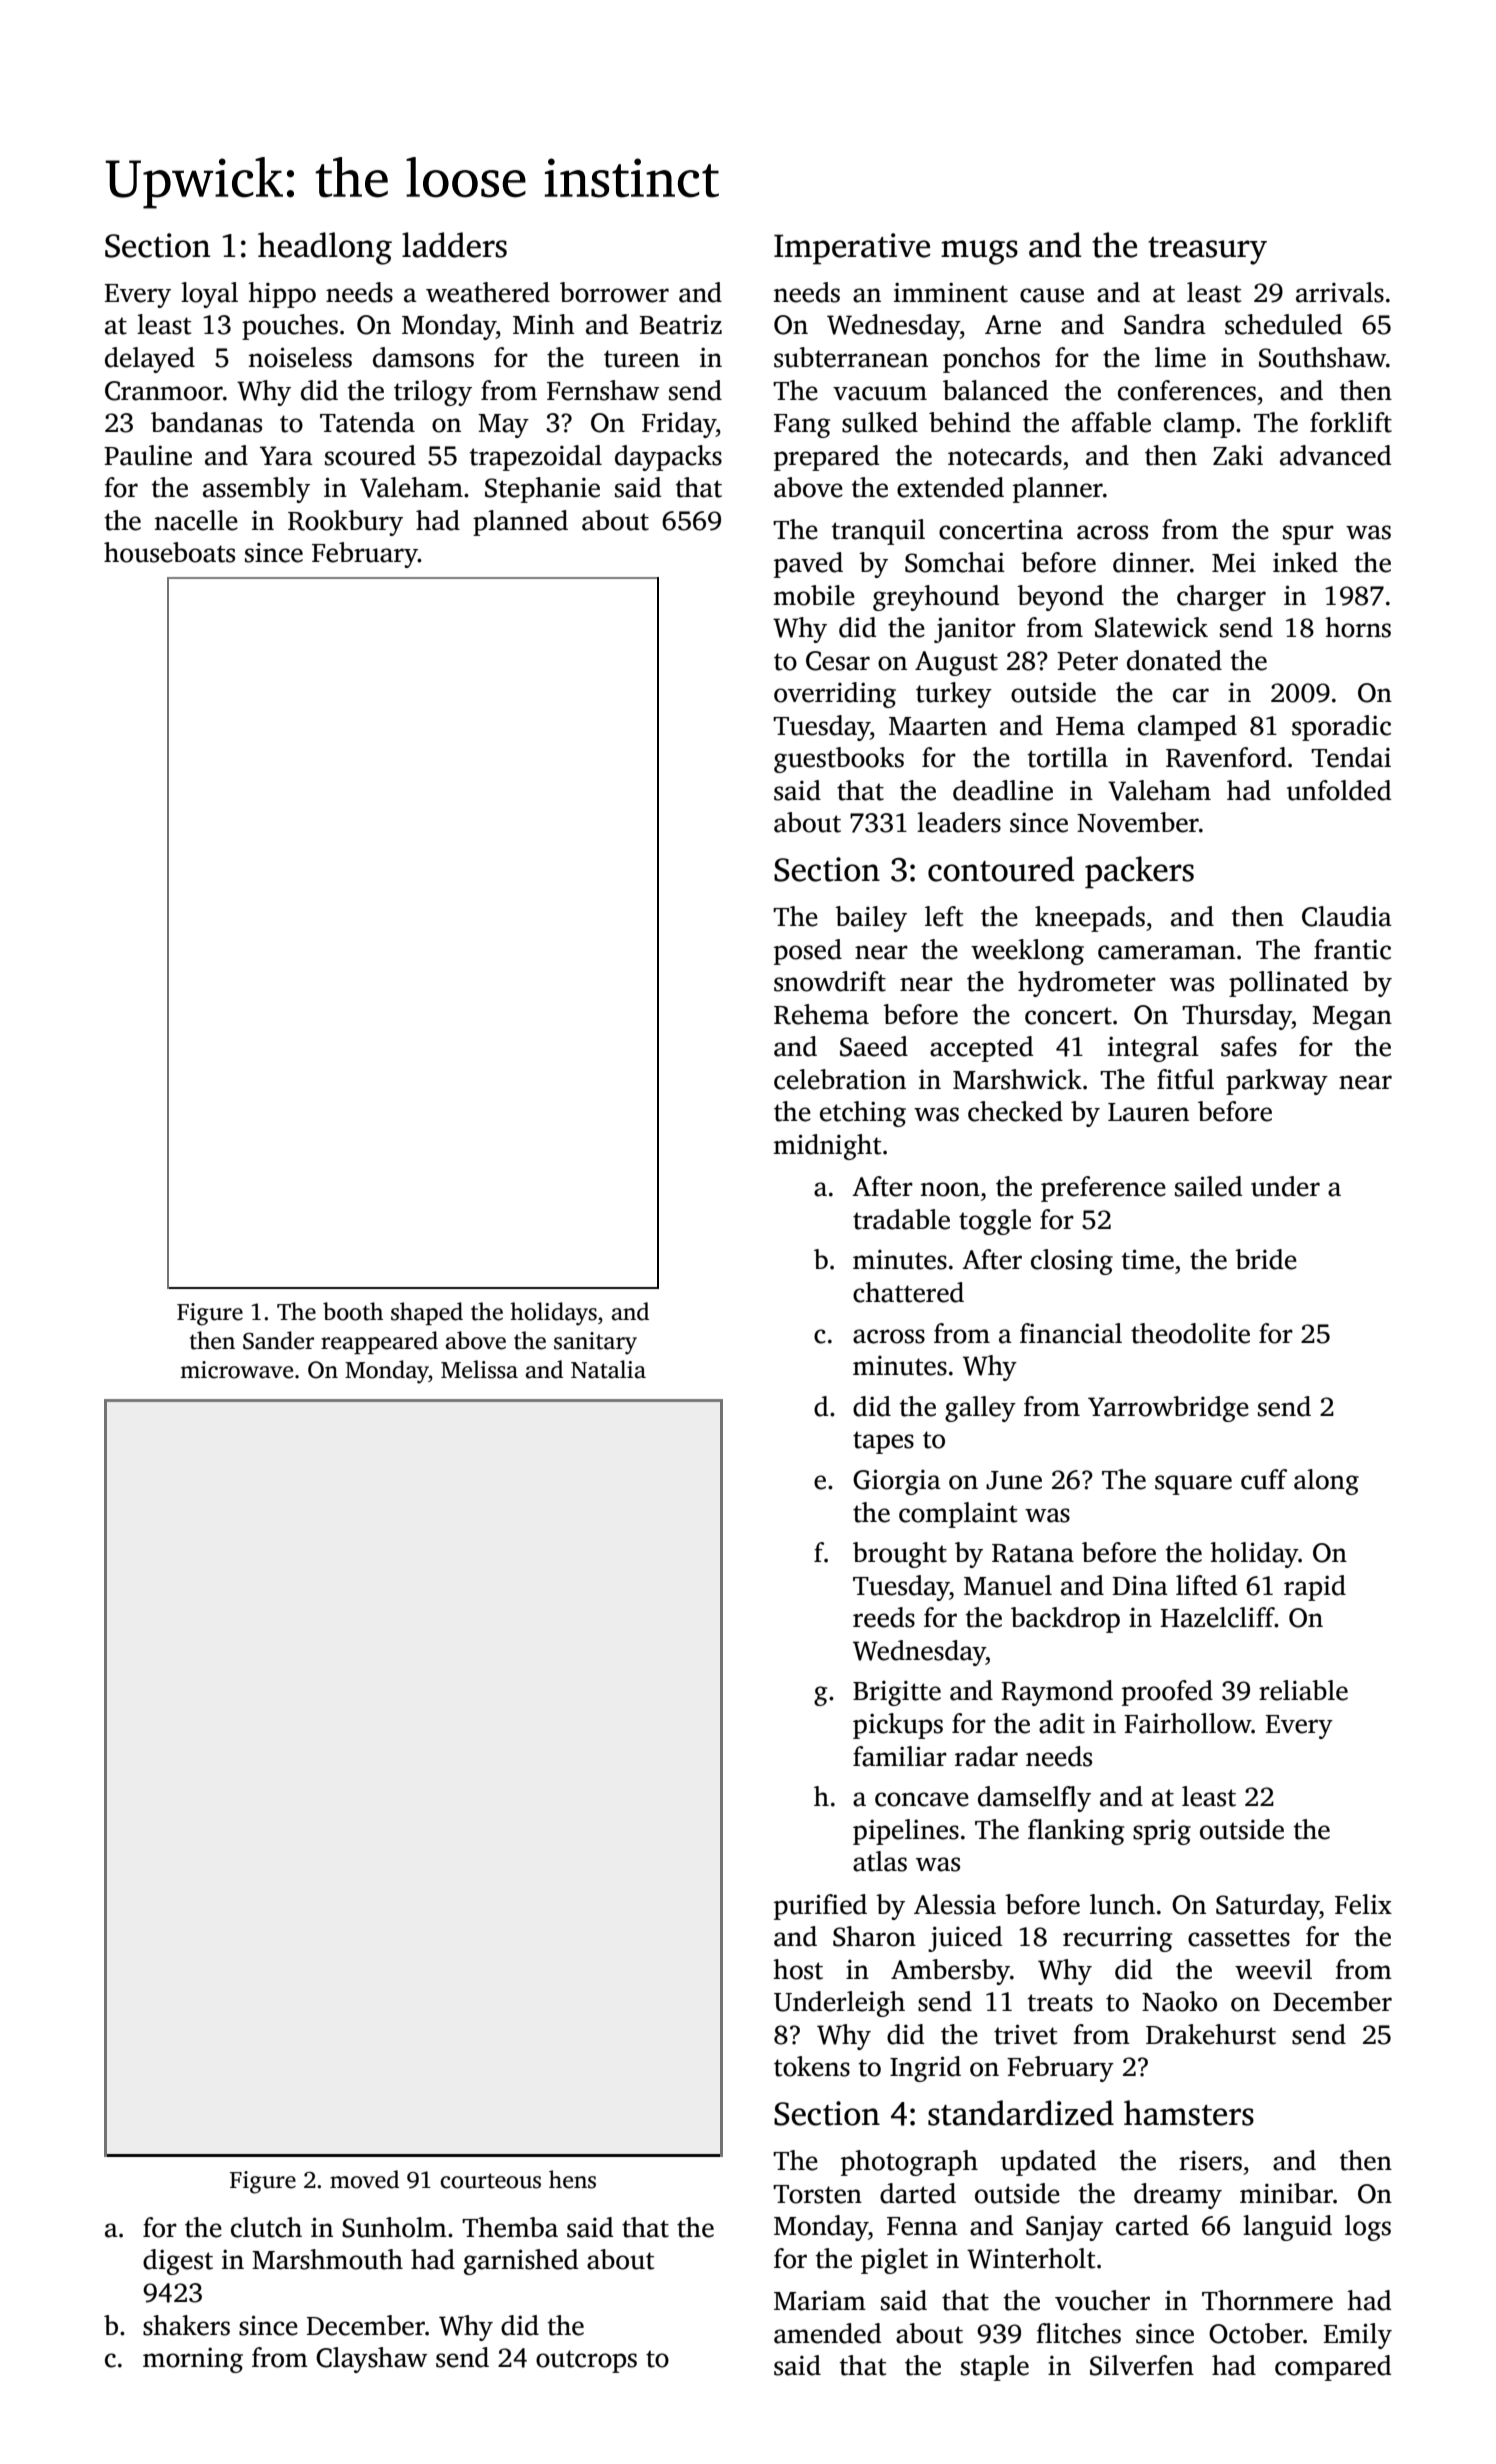  Describe the element at coordinates (835, 695) in the image. I see `overriding` at that location.
